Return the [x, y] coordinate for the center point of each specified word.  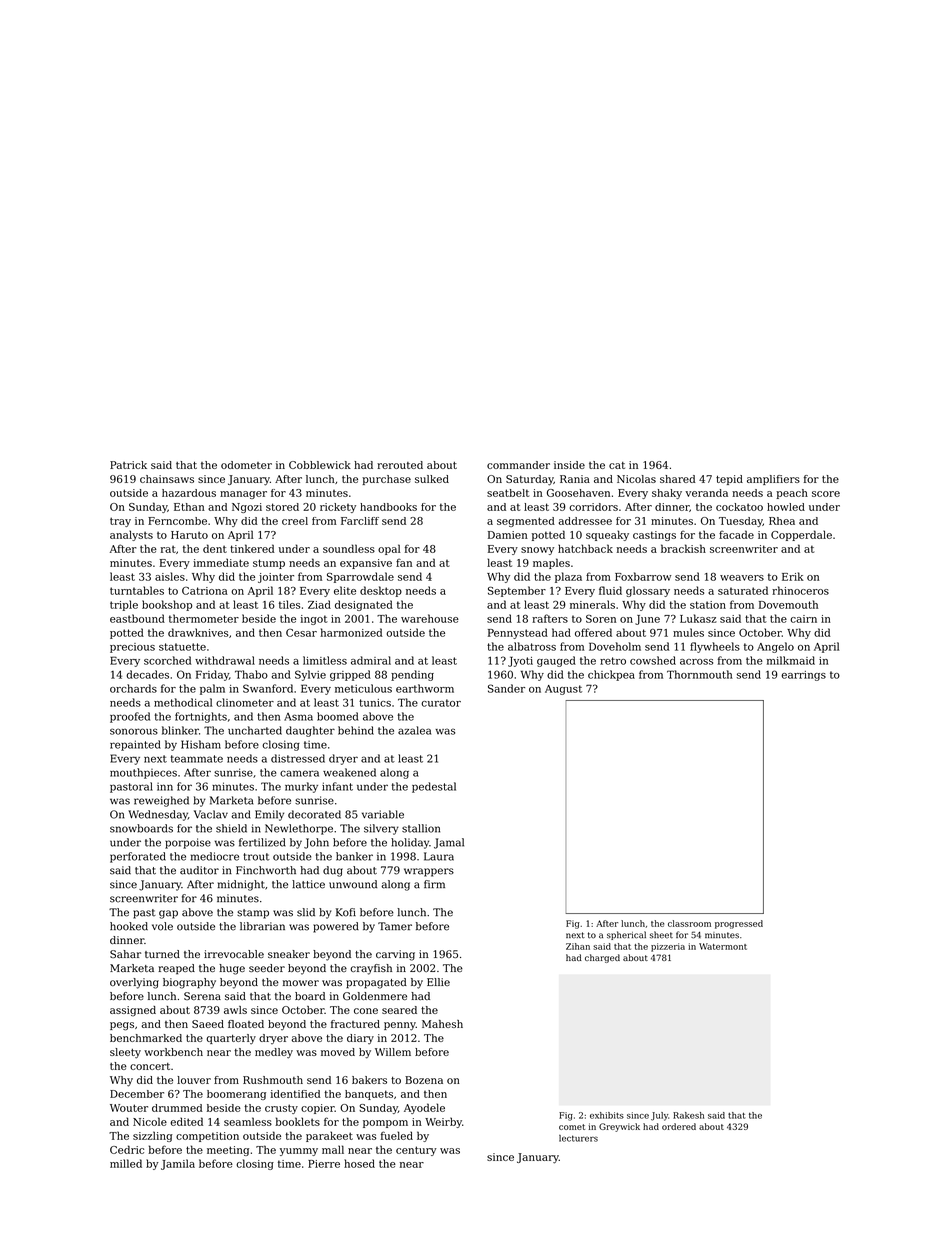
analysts [131, 535]
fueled [397, 1135]
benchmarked [146, 1038]
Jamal [449, 843]
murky [301, 787]
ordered [679, 1126]
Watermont [723, 946]
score [826, 494]
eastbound [137, 618]
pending [412, 675]
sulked [432, 479]
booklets [297, 1121]
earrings [803, 676]
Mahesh [442, 1024]
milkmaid [791, 660]
